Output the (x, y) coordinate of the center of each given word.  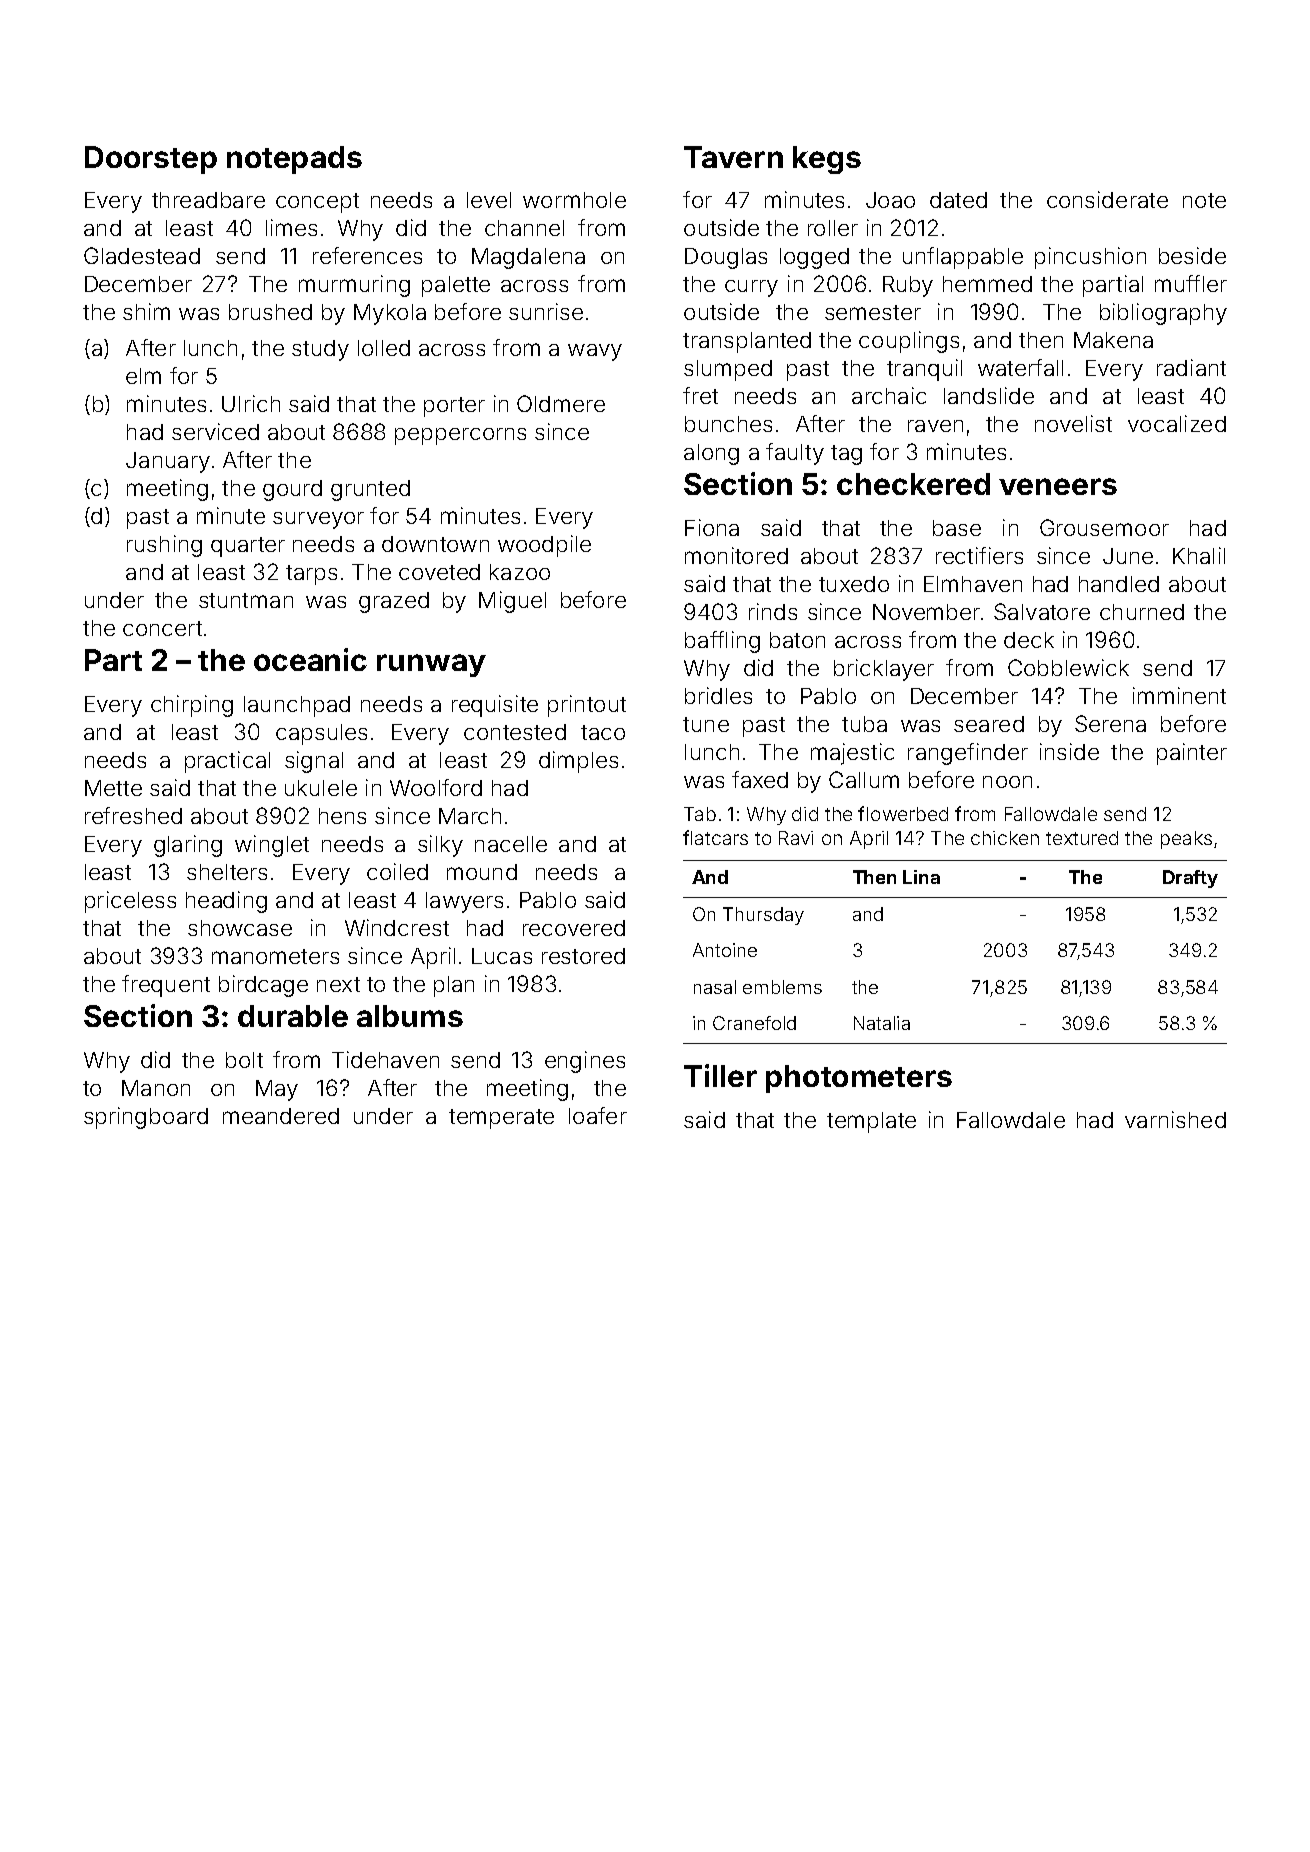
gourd (292, 490)
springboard (146, 1118)
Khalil (1199, 555)
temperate (501, 1119)
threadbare (208, 200)
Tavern (733, 157)
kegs (827, 160)
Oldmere (561, 403)
